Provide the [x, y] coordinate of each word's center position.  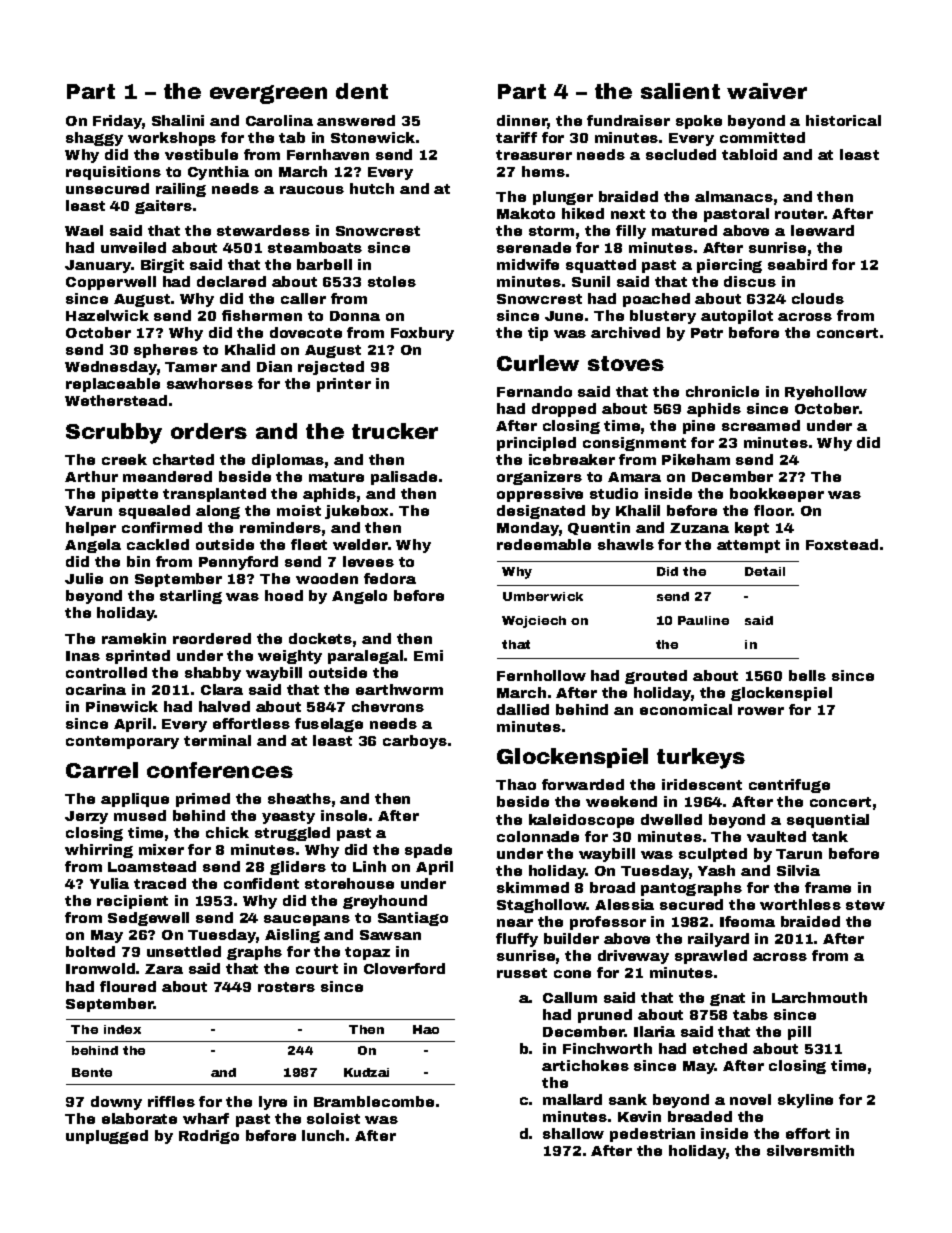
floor [772, 510]
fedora [390, 578]
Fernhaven [328, 154]
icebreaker [572, 459]
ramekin [134, 638]
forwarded [583, 784]
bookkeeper [777, 495]
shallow [573, 1133]
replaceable [113, 385]
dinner [522, 122]
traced [160, 883]
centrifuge [789, 786]
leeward [822, 230]
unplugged [107, 1137]
